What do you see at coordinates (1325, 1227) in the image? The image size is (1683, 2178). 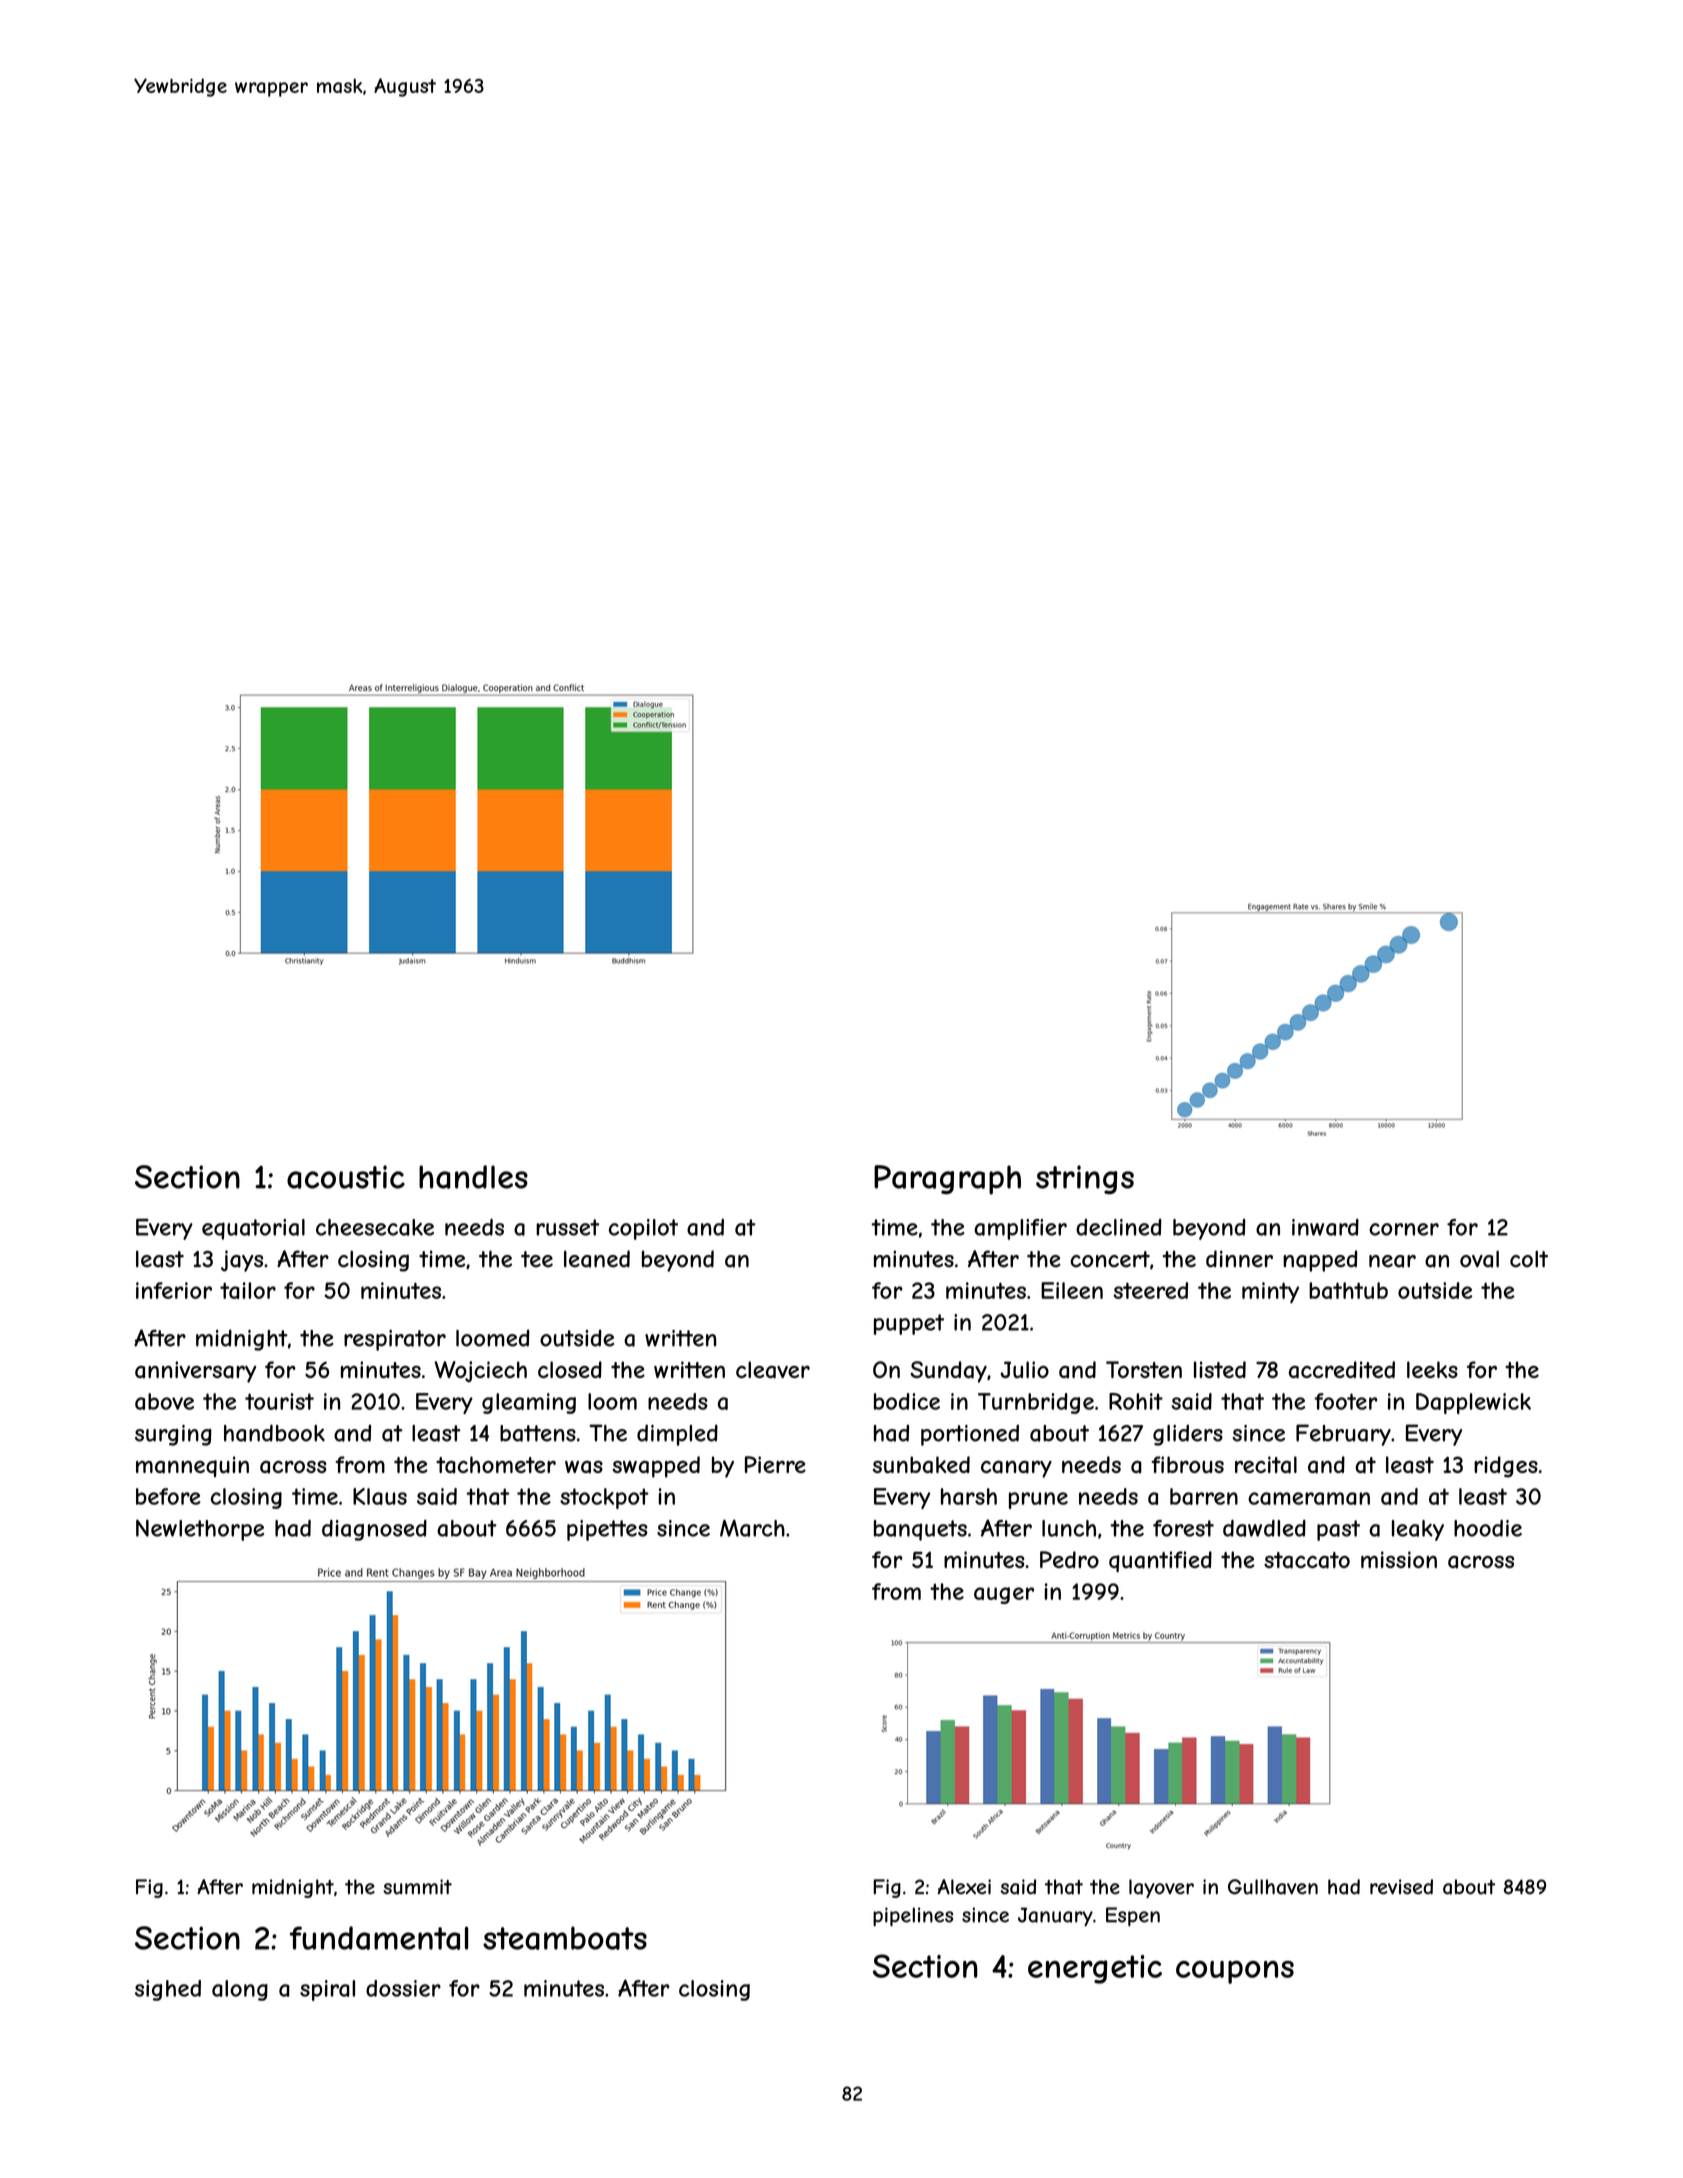 I see `inward` at bounding box center [1325, 1227].
